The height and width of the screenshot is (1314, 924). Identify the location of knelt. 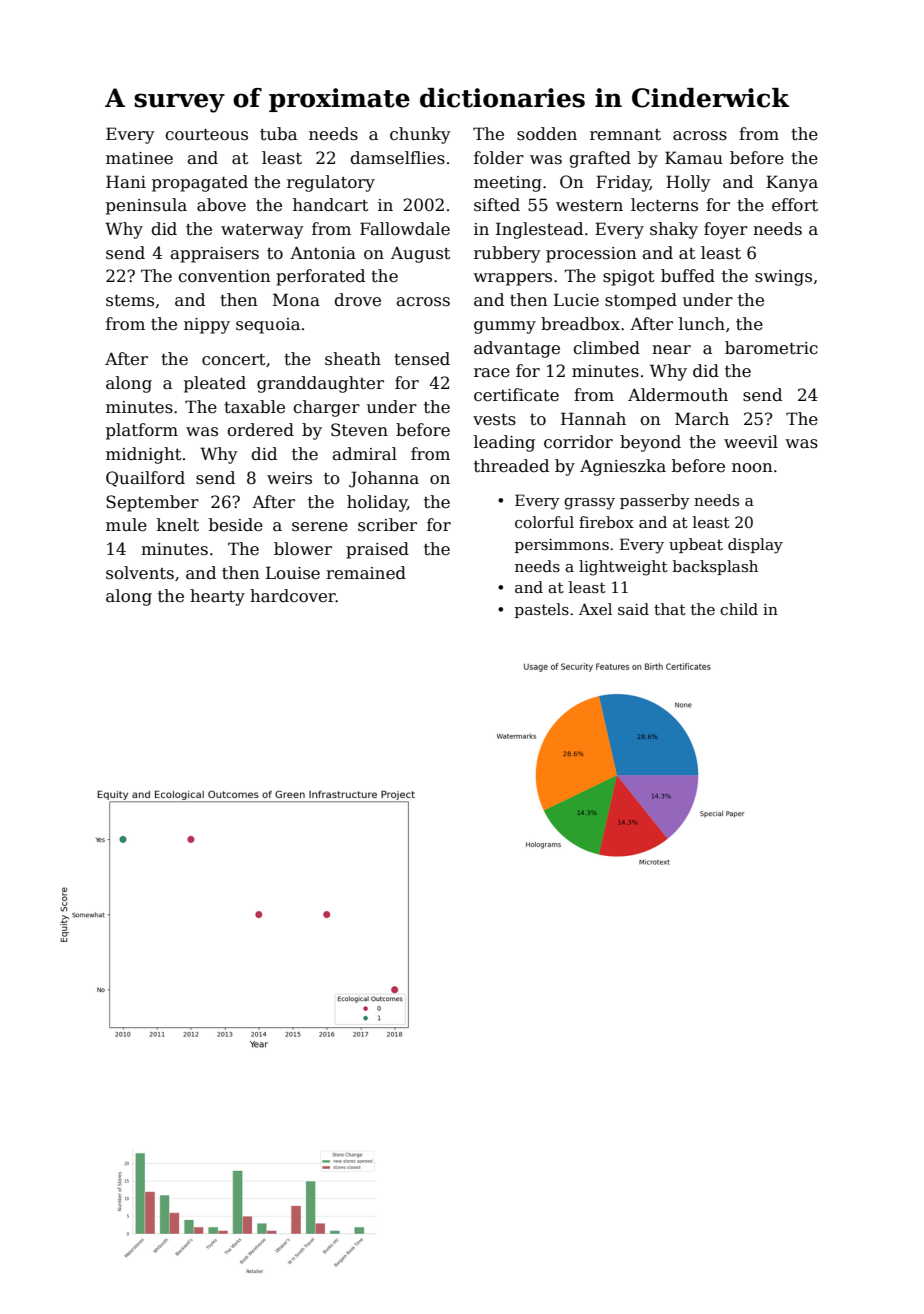
(178, 525).
